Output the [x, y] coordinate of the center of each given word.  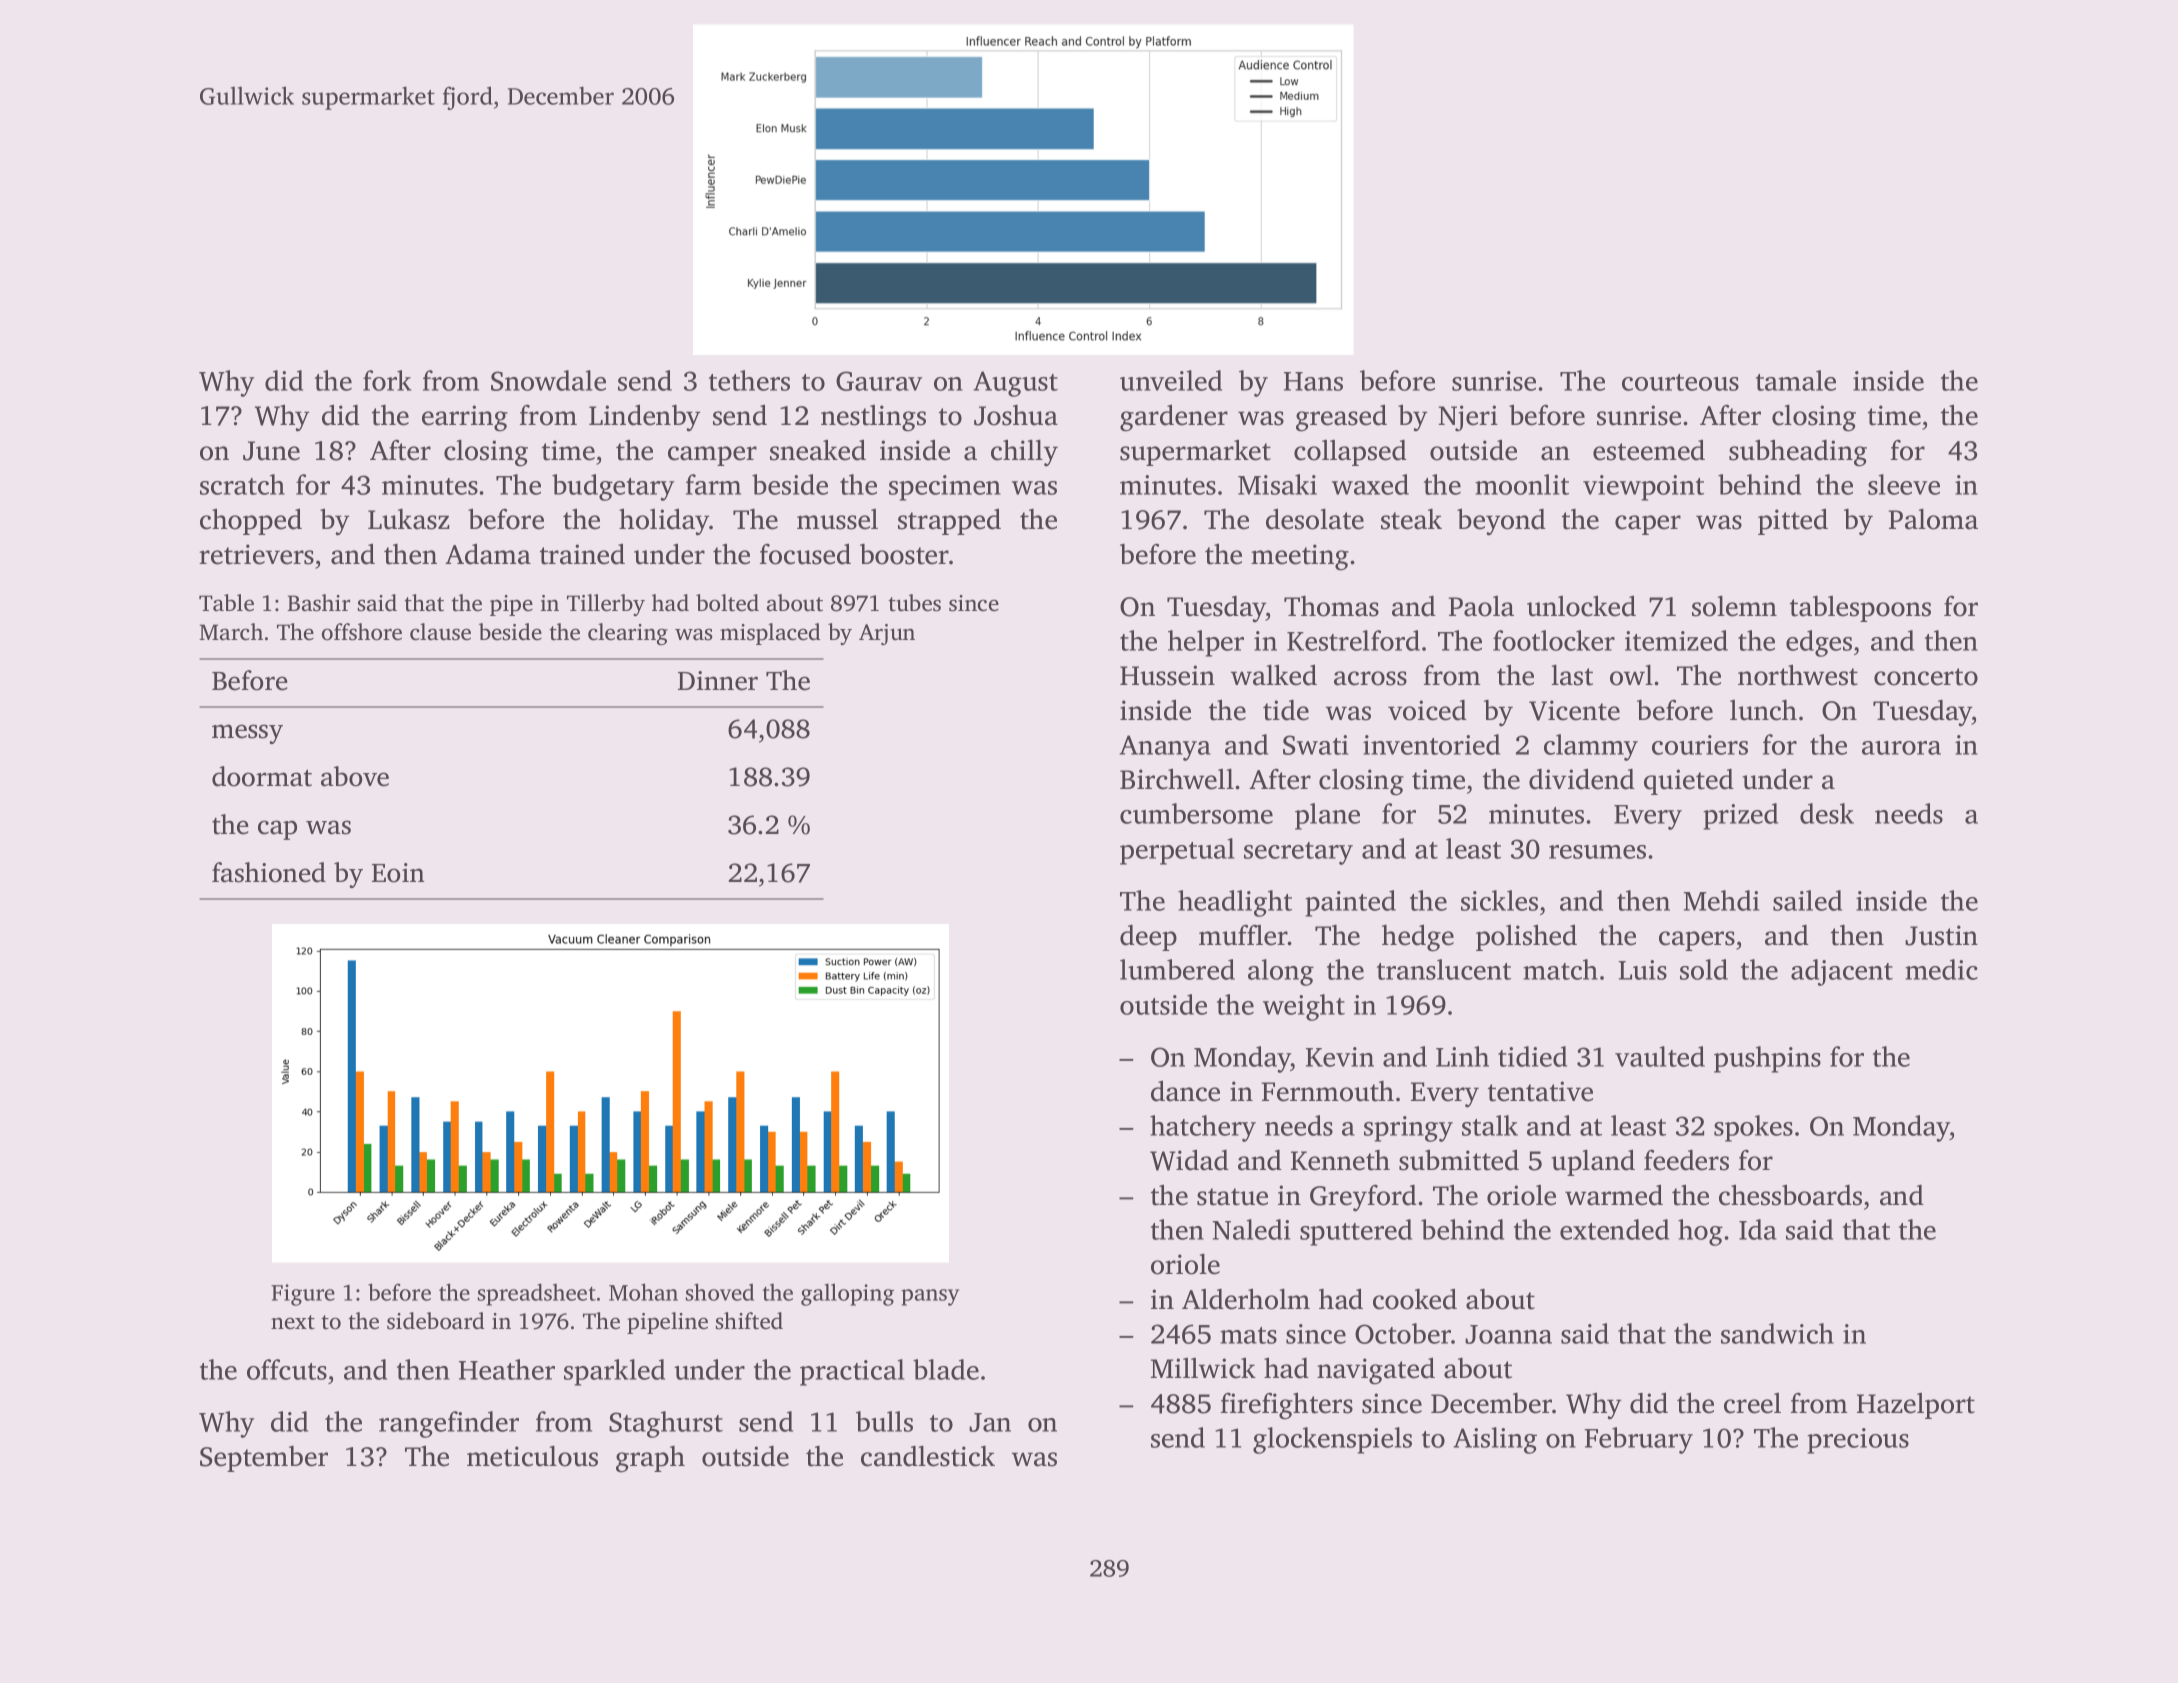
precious [1858, 1441]
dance [1185, 1091]
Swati [1315, 745]
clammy [1591, 747]
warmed [1614, 1195]
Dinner [718, 681]
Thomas [1331, 606]
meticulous [532, 1456]
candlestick [928, 1456]
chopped [251, 521]
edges [1819, 643]
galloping [847, 1294]
